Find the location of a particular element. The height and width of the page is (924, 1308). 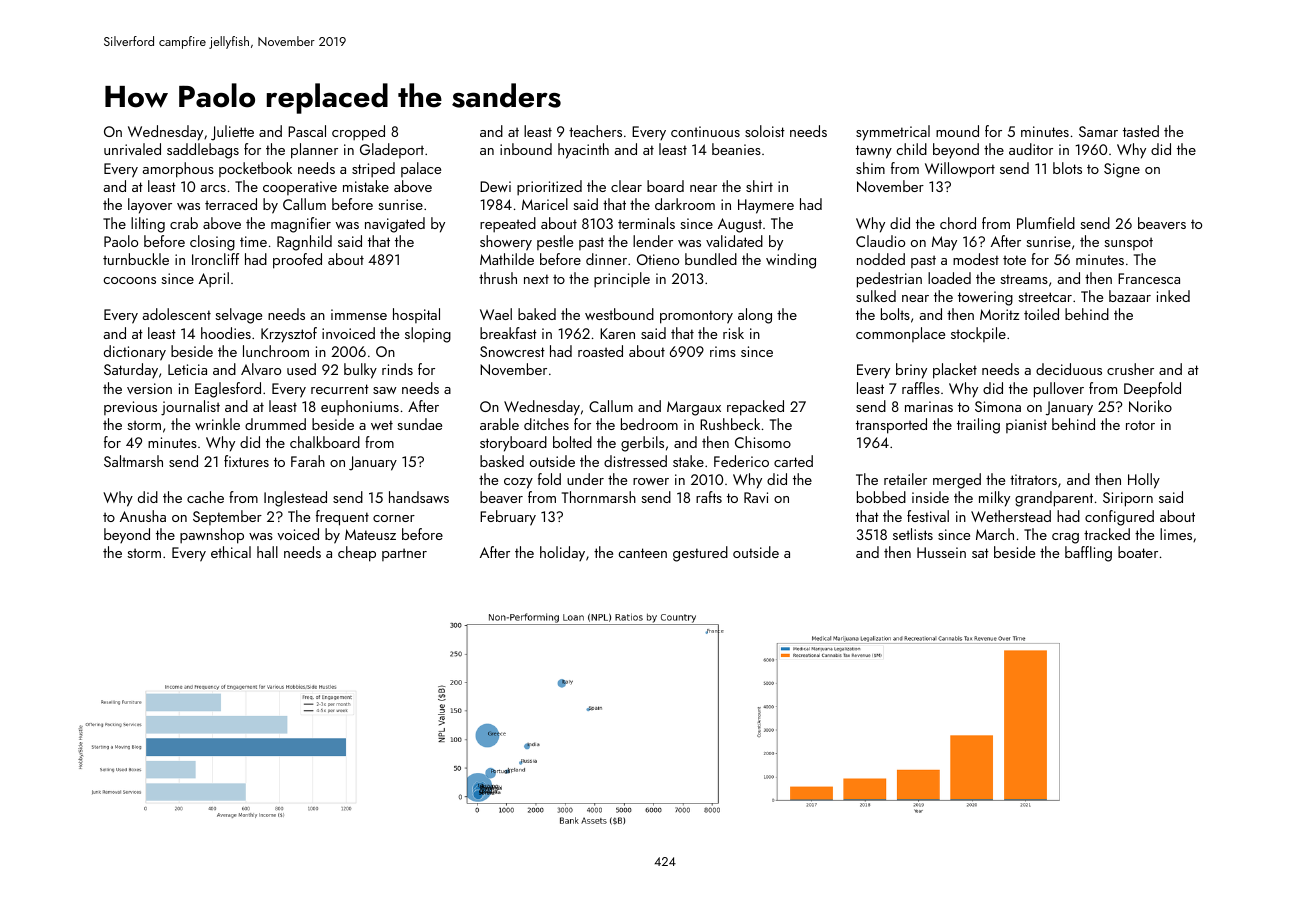

dictionary is located at coordinates (135, 353).
